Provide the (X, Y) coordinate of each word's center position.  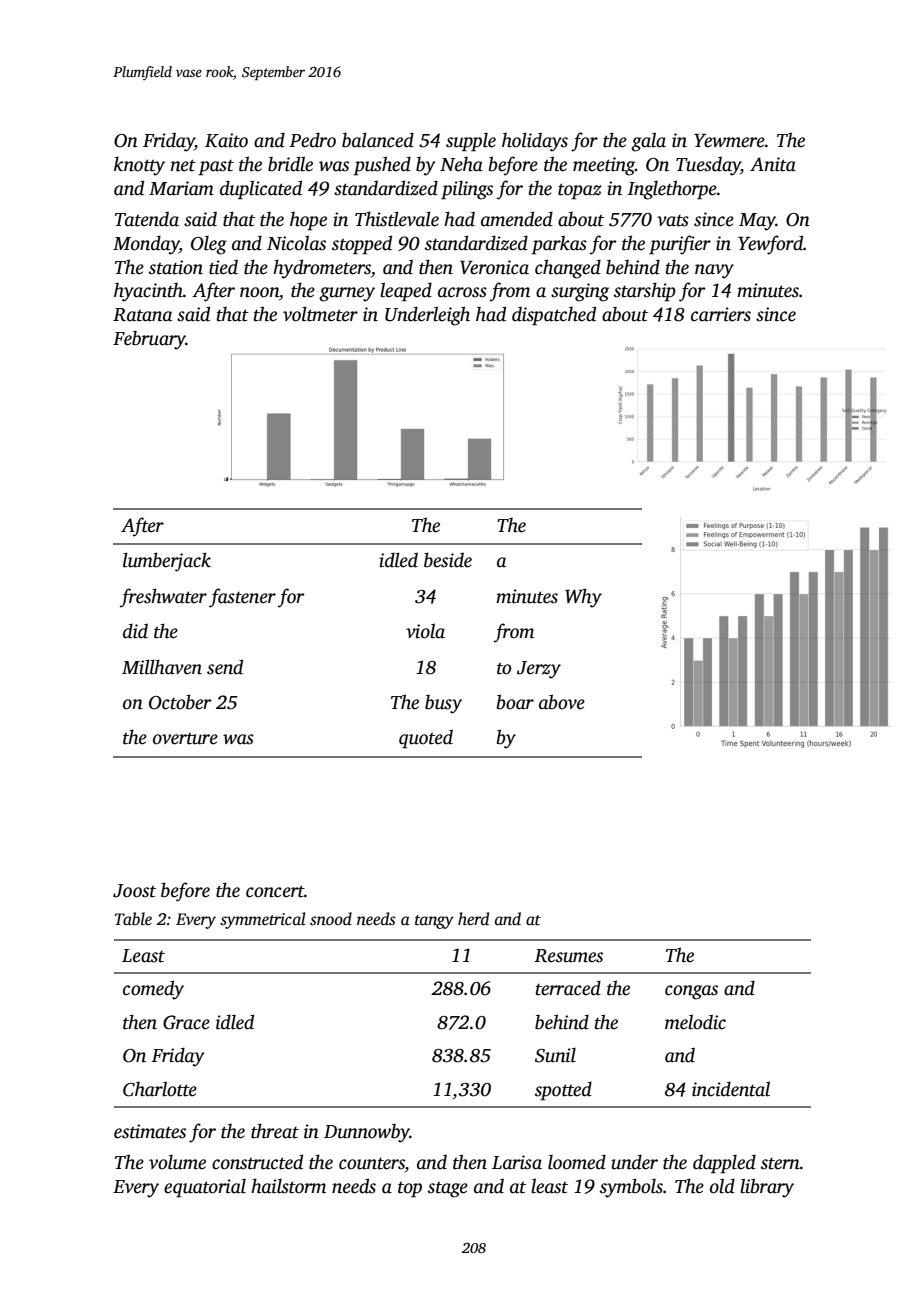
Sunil (555, 1055)
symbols (631, 1188)
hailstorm (288, 1186)
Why (583, 598)
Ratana (142, 315)
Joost (134, 891)
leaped (406, 292)
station (176, 267)
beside (448, 560)
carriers (721, 314)
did (135, 631)
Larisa (517, 1162)
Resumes (568, 956)
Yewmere (729, 141)
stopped (362, 245)
